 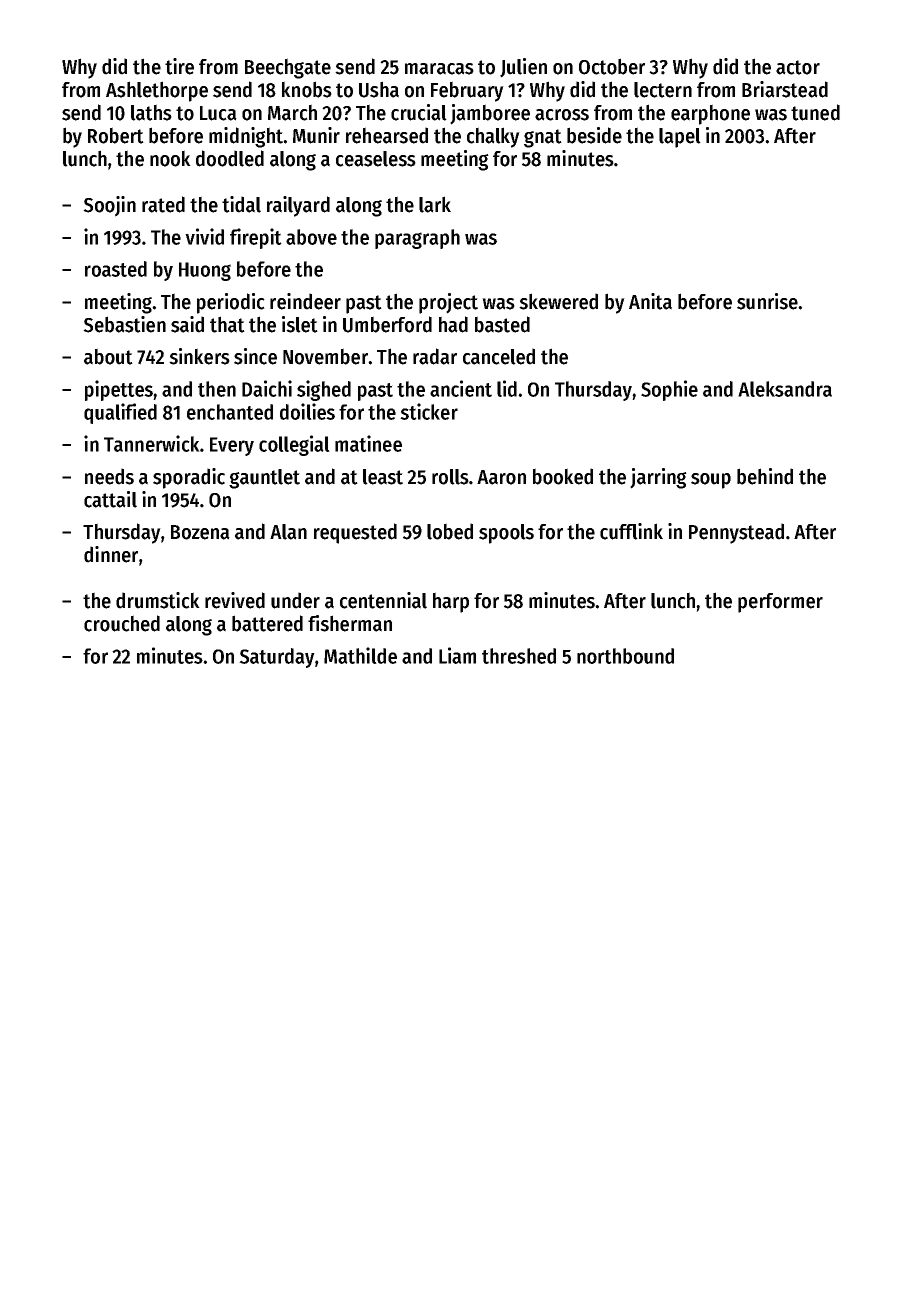 I want to click on Julien, so click(x=523, y=68).
